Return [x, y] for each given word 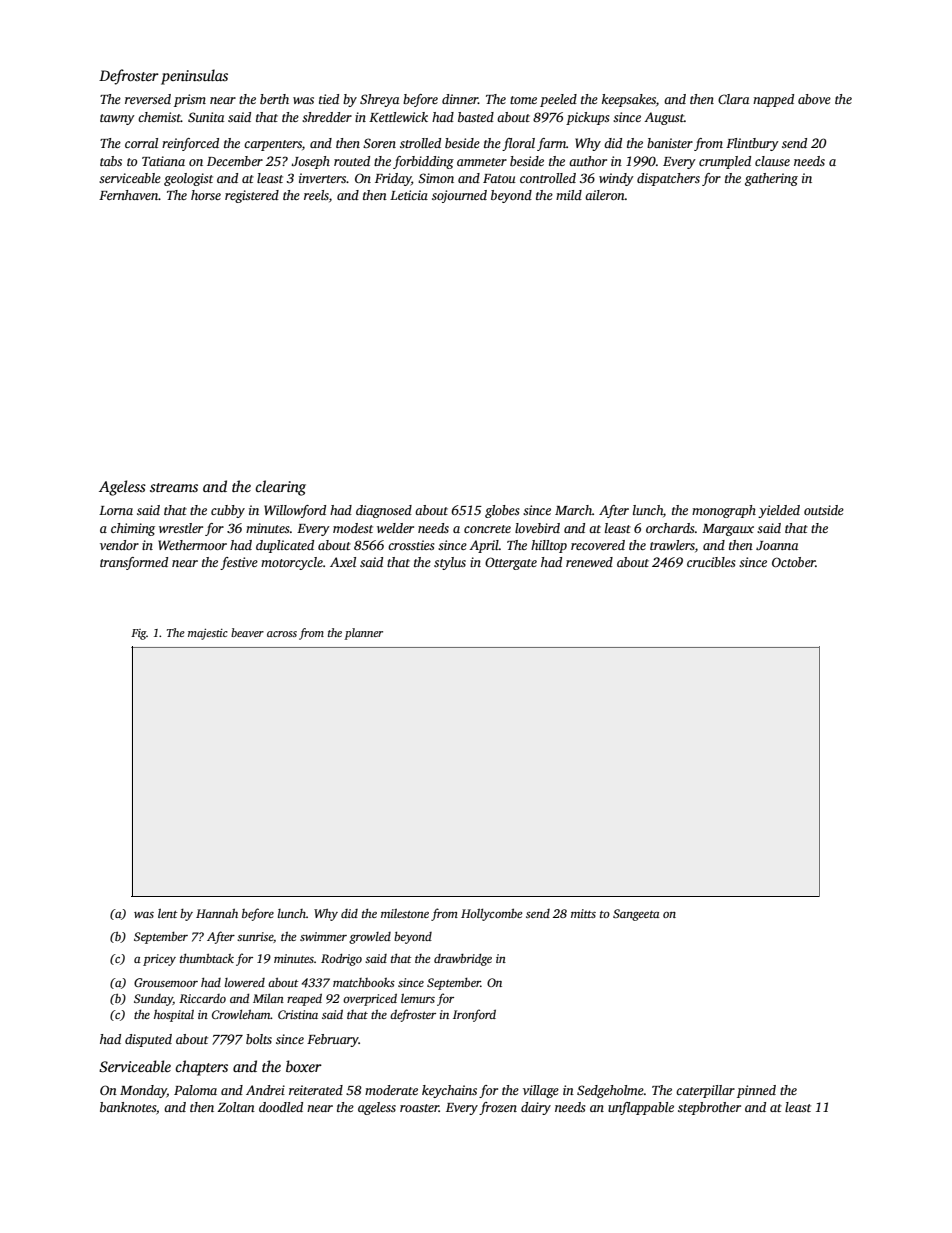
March [573, 510]
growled [370, 938]
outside [824, 510]
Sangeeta [636, 915]
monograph [724, 511]
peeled [558, 100]
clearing [280, 488]
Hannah [217, 913]
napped [773, 100]
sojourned [459, 196]
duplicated [285, 546]
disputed [148, 1040]
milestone [405, 913]
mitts [583, 913]
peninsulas [194, 77]
